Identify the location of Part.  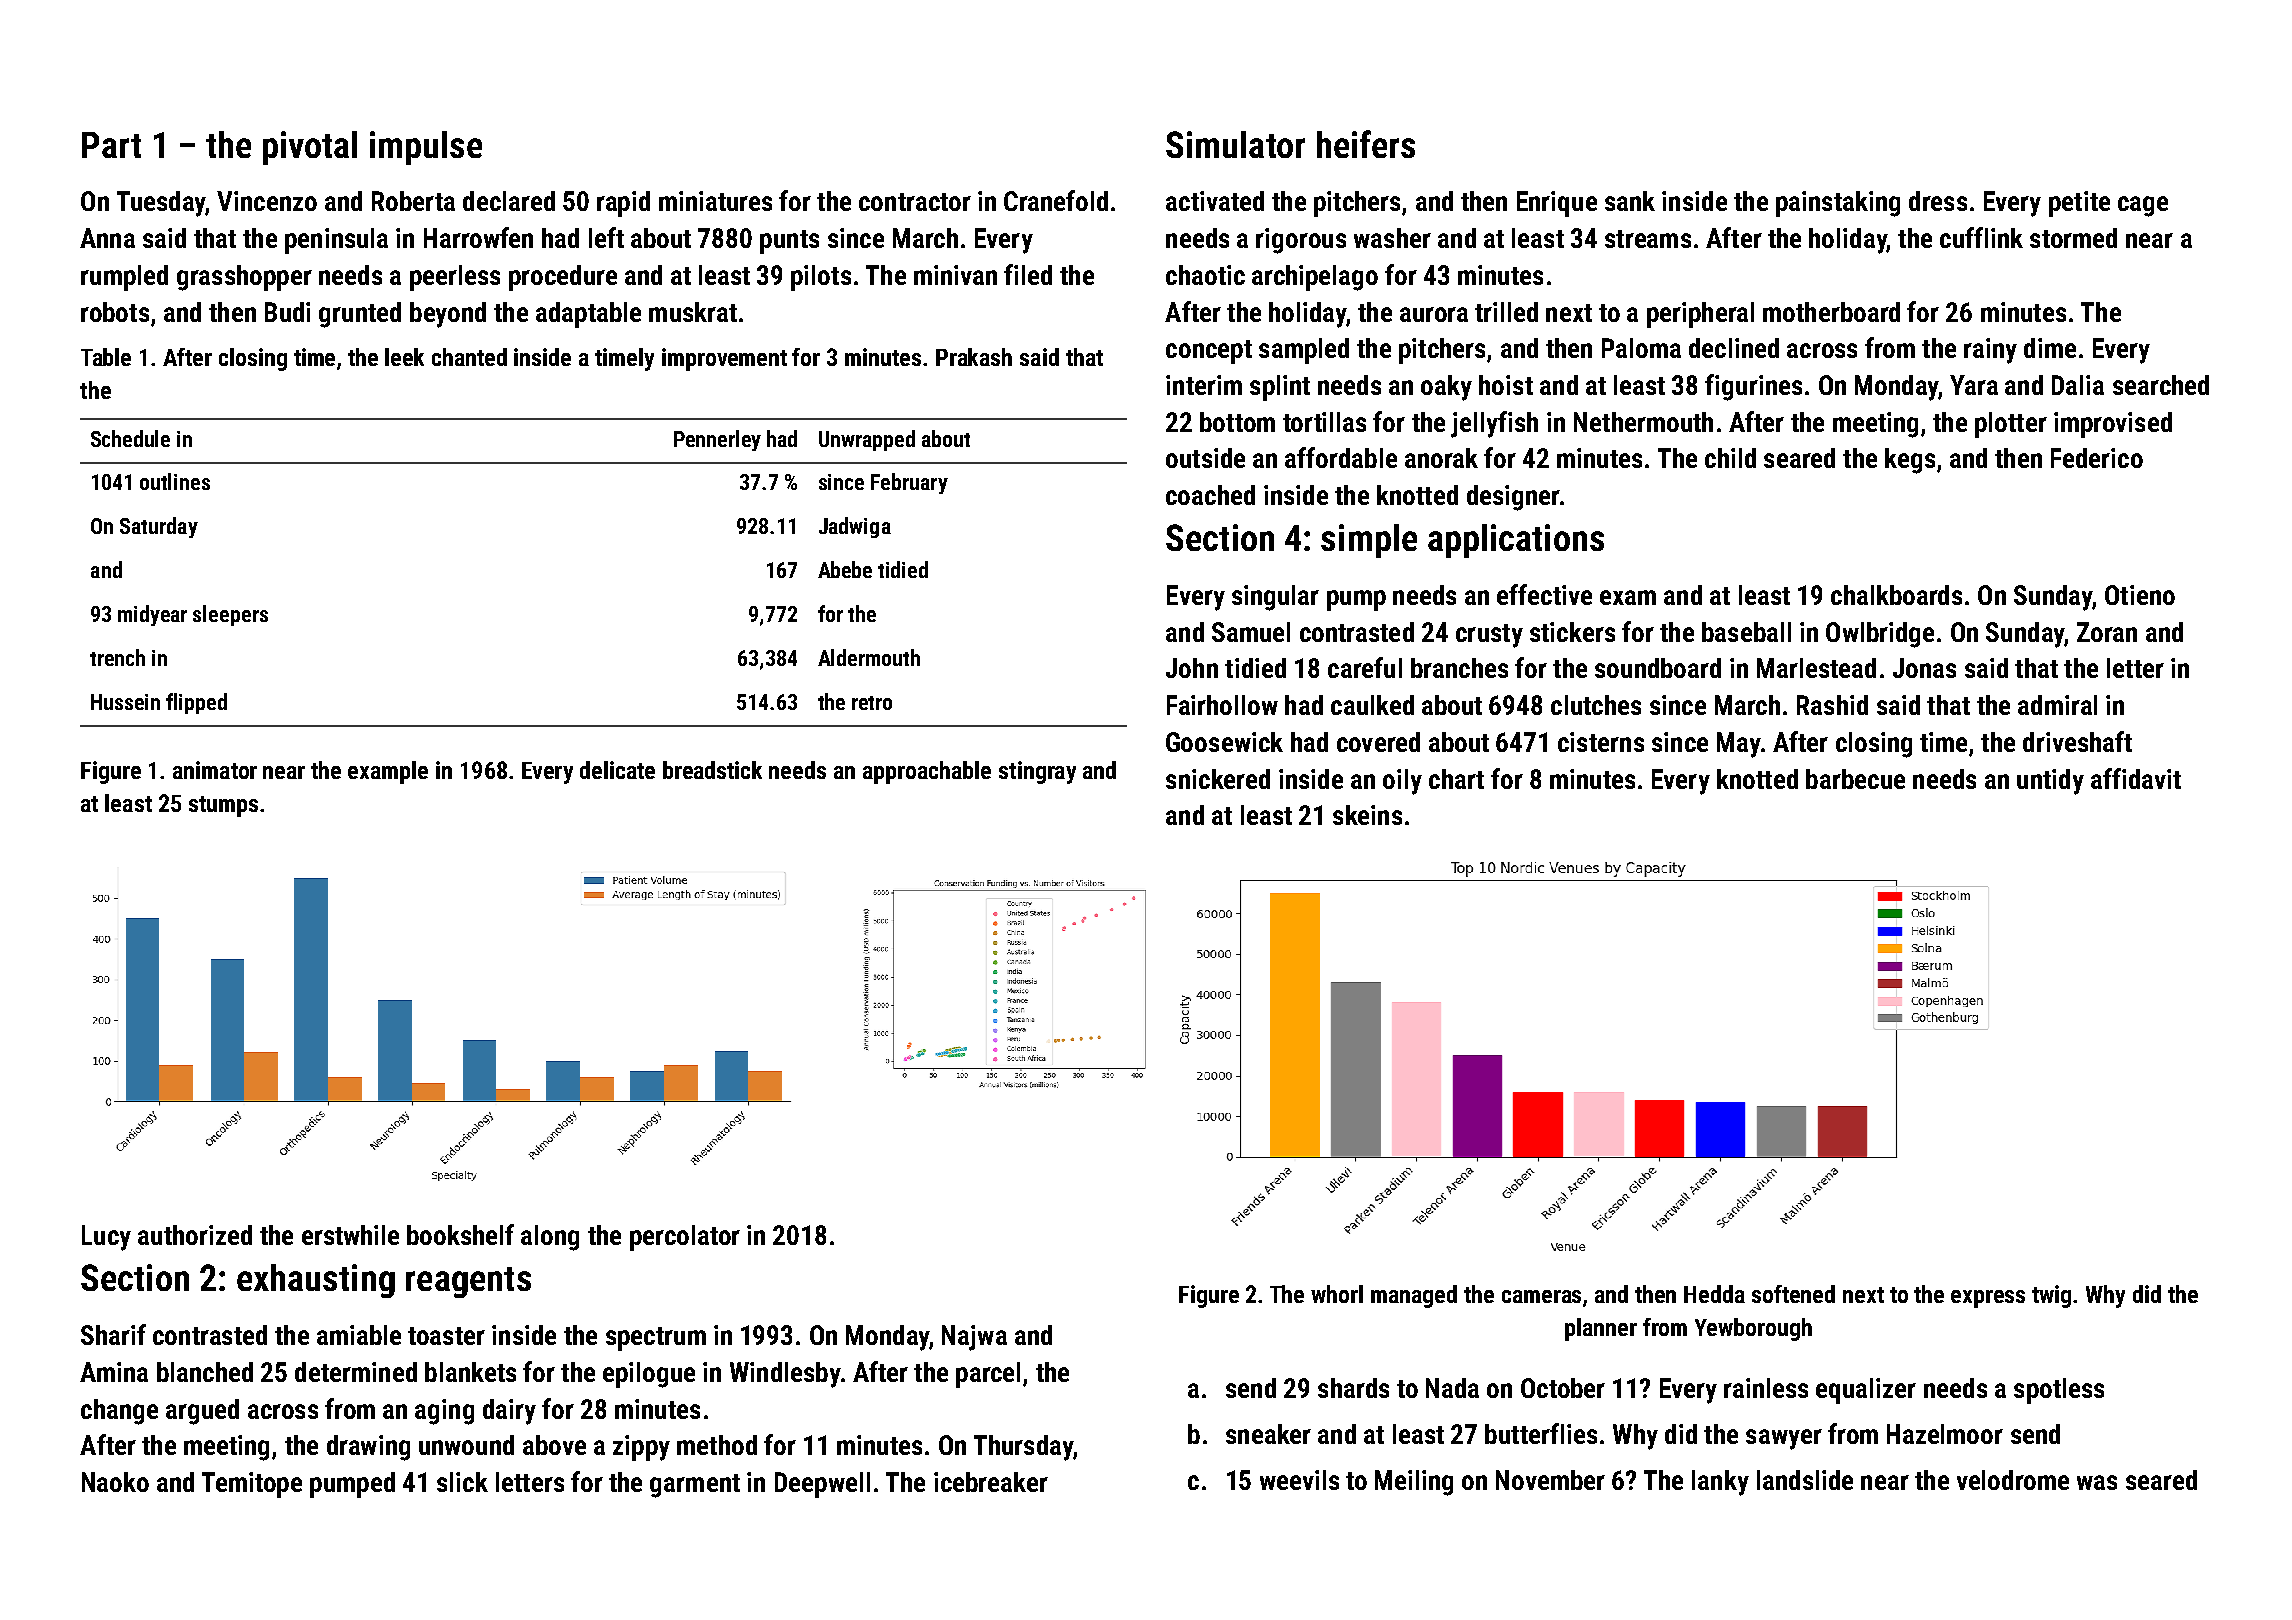
(111, 145).
